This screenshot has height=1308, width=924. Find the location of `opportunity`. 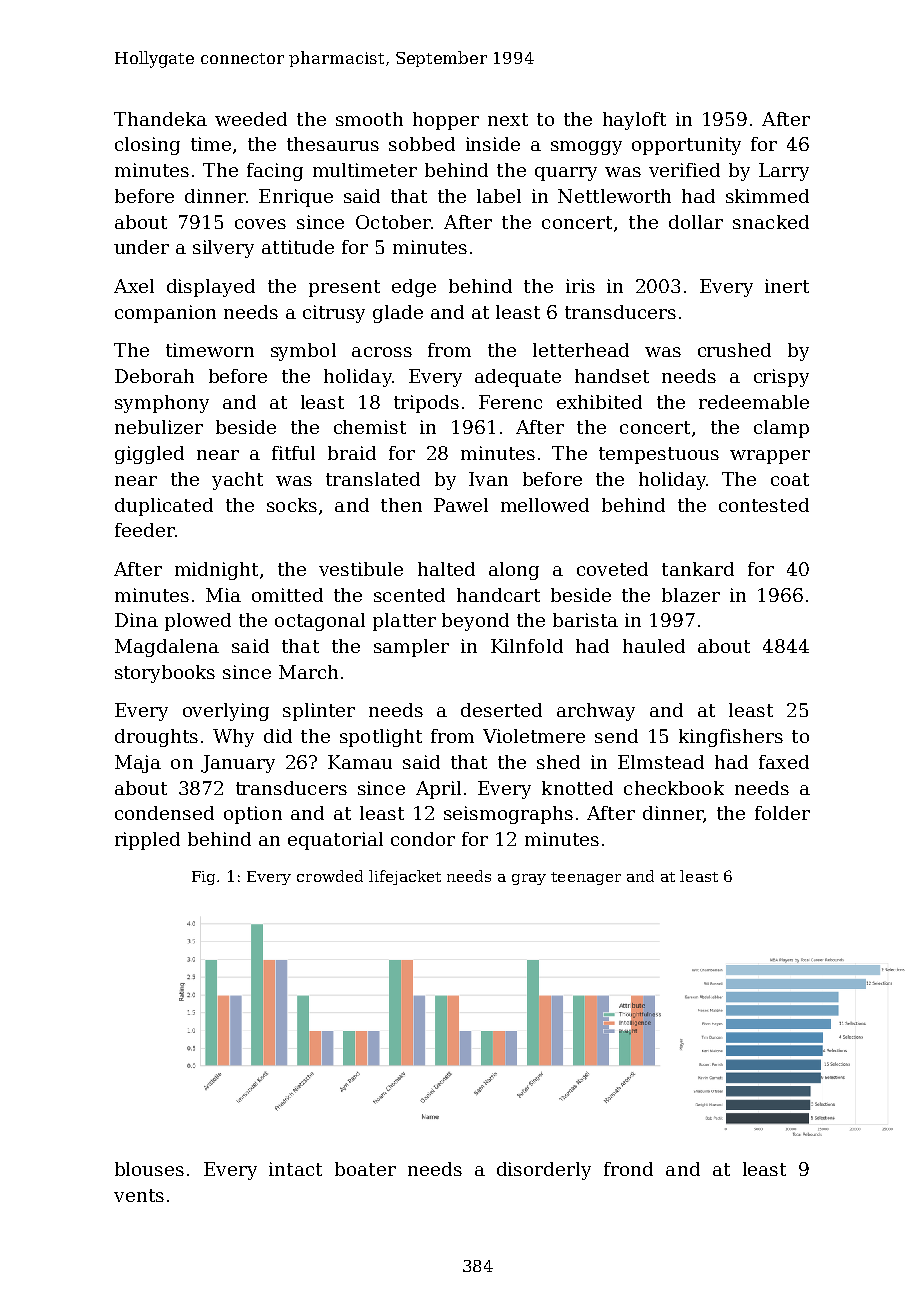

opportunity is located at coordinates (686, 146).
